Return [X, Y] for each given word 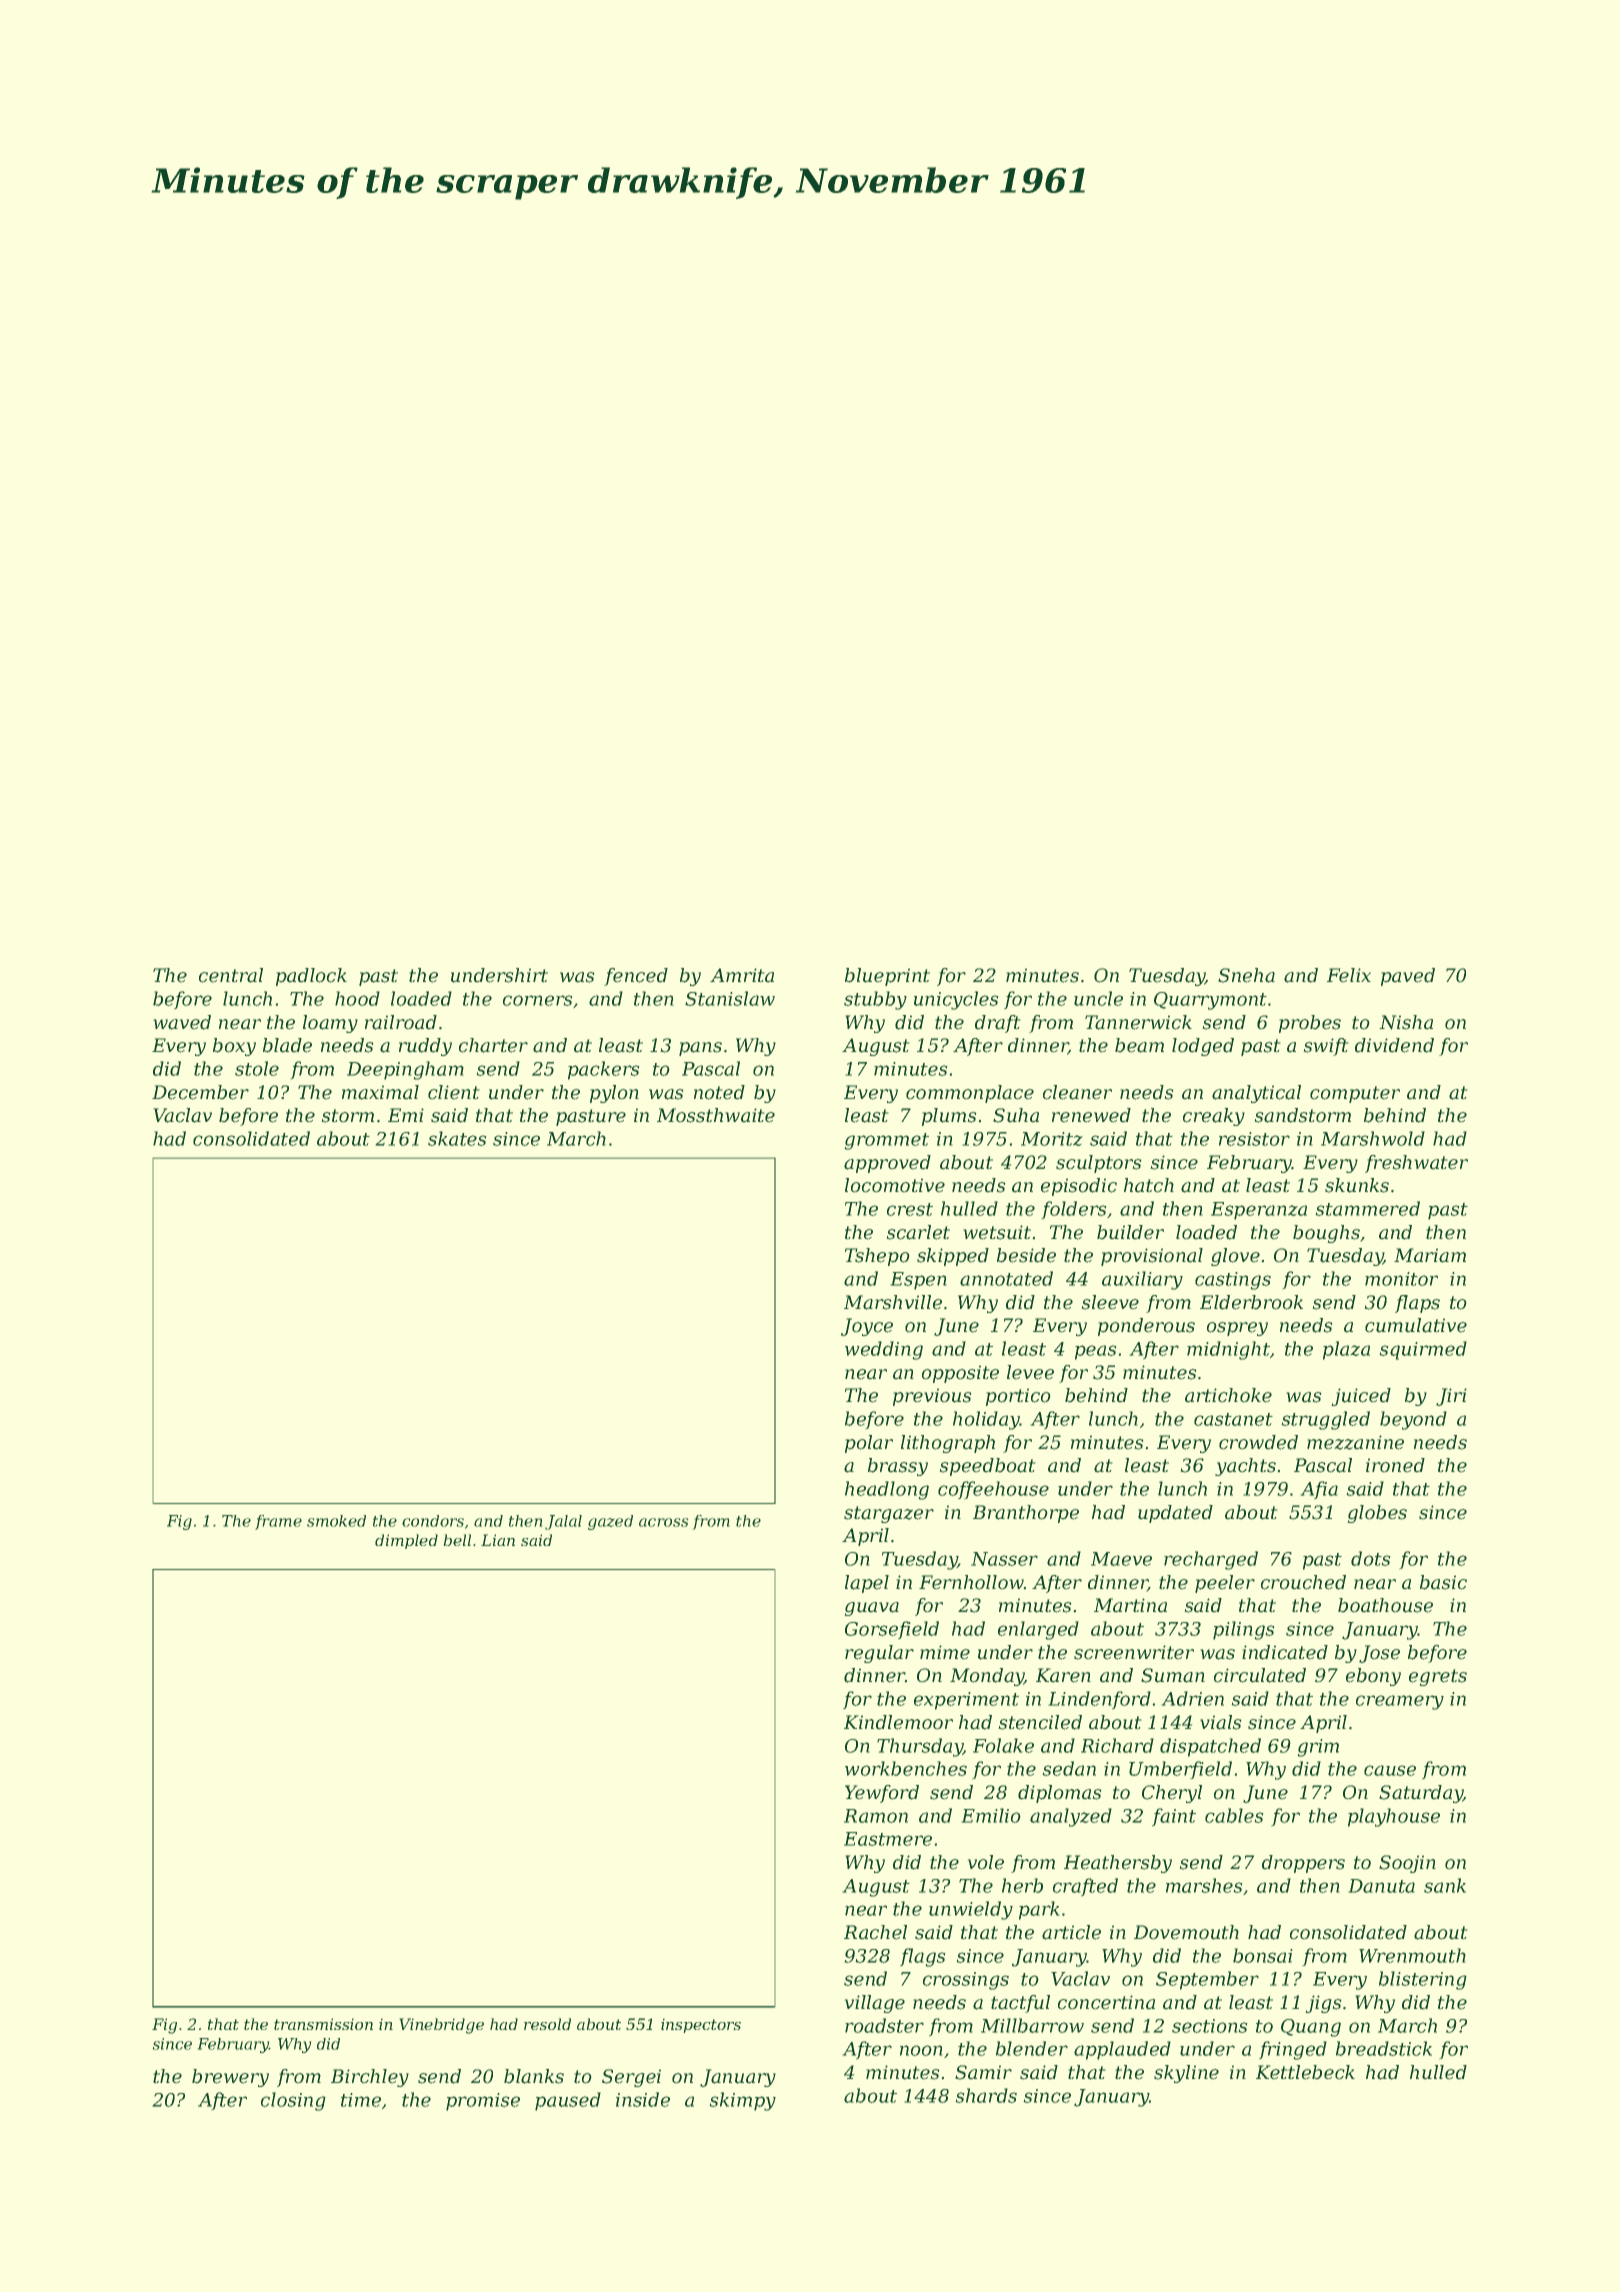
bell [457, 1540]
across [663, 1522]
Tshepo [877, 1257]
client [453, 1092]
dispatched [1210, 1747]
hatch [1149, 1185]
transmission [323, 2024]
